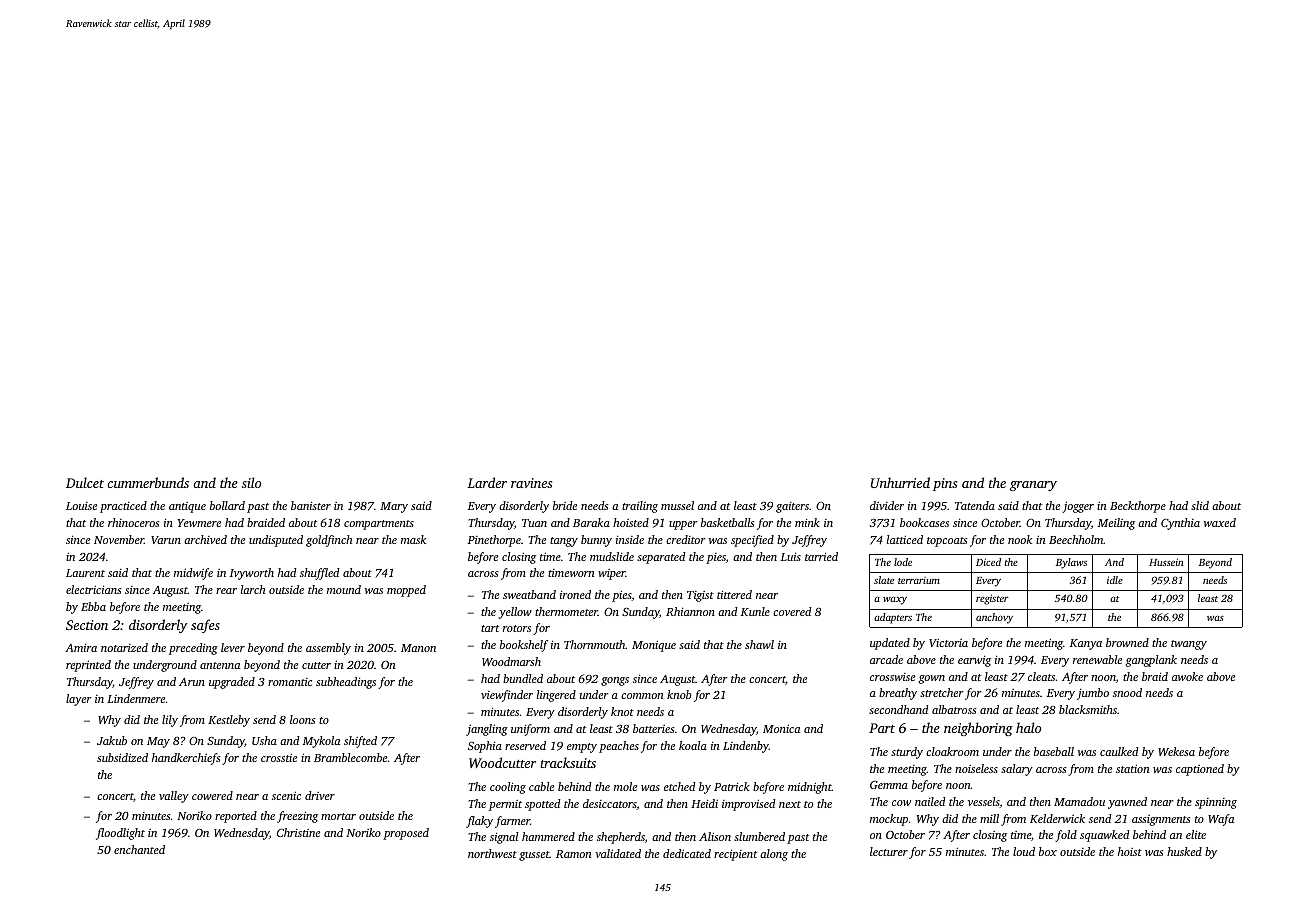 The height and width of the screenshot is (924, 1308). I want to click on Section, so click(87, 625).
